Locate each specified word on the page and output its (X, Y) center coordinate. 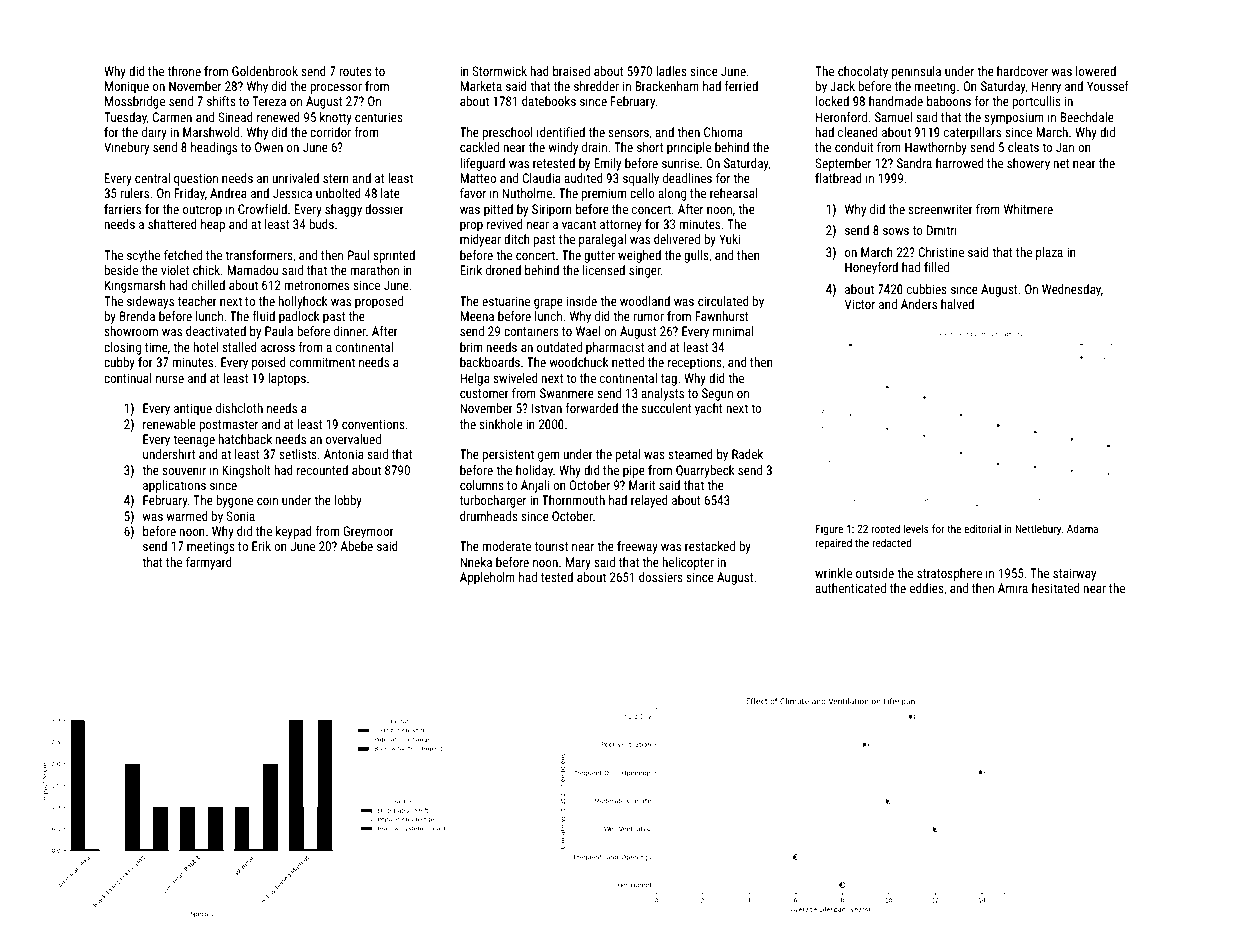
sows (896, 231)
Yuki (729, 239)
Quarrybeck (705, 471)
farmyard (209, 563)
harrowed (960, 163)
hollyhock (303, 302)
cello (642, 193)
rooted (885, 528)
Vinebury (126, 148)
